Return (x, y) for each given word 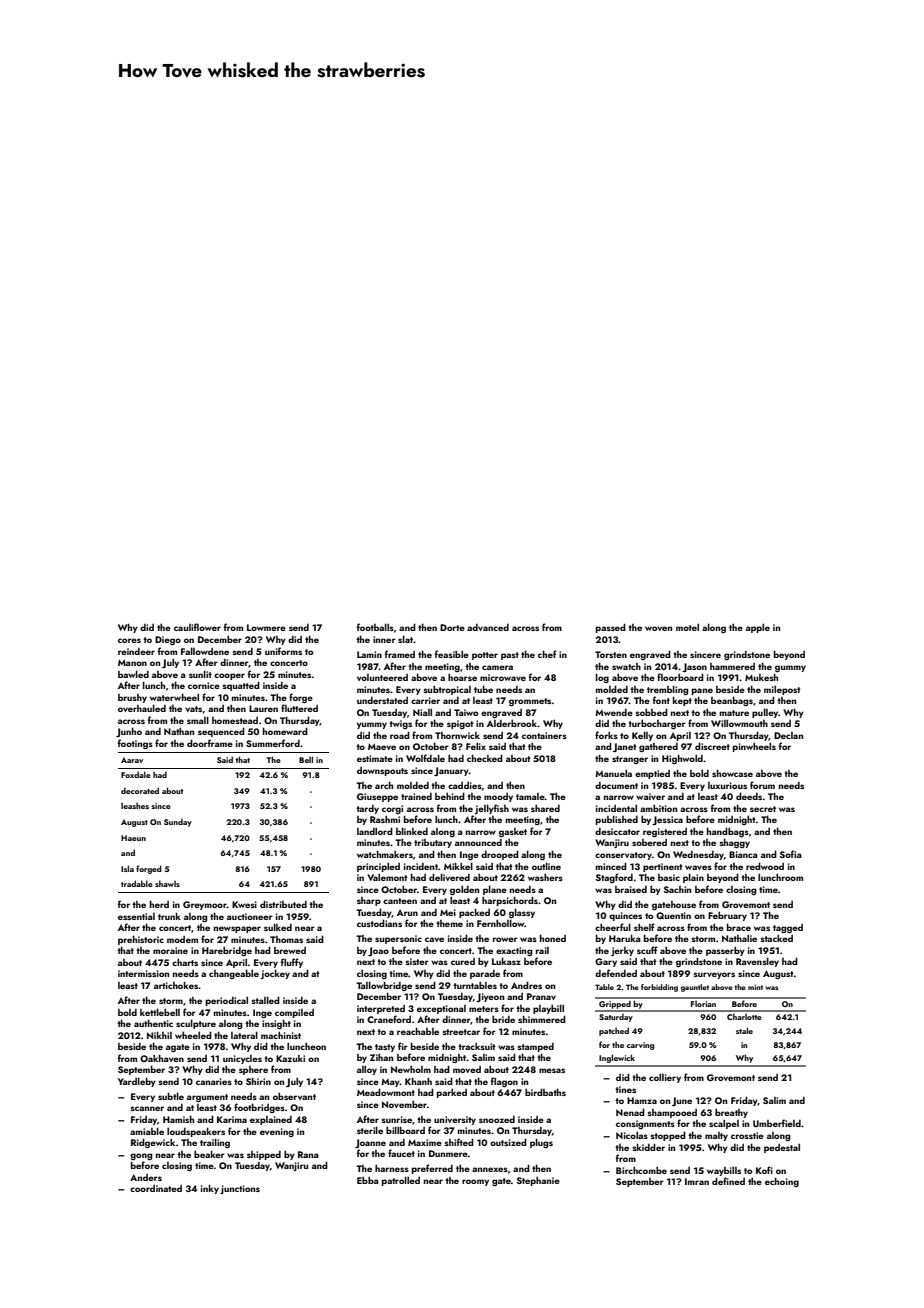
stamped (535, 1047)
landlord (375, 831)
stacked (776, 938)
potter (485, 656)
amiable (147, 1131)
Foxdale (136, 774)
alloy (367, 1070)
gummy (790, 668)
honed (553, 938)
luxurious (727, 785)
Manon (132, 662)
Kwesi (244, 904)
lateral (244, 1035)
